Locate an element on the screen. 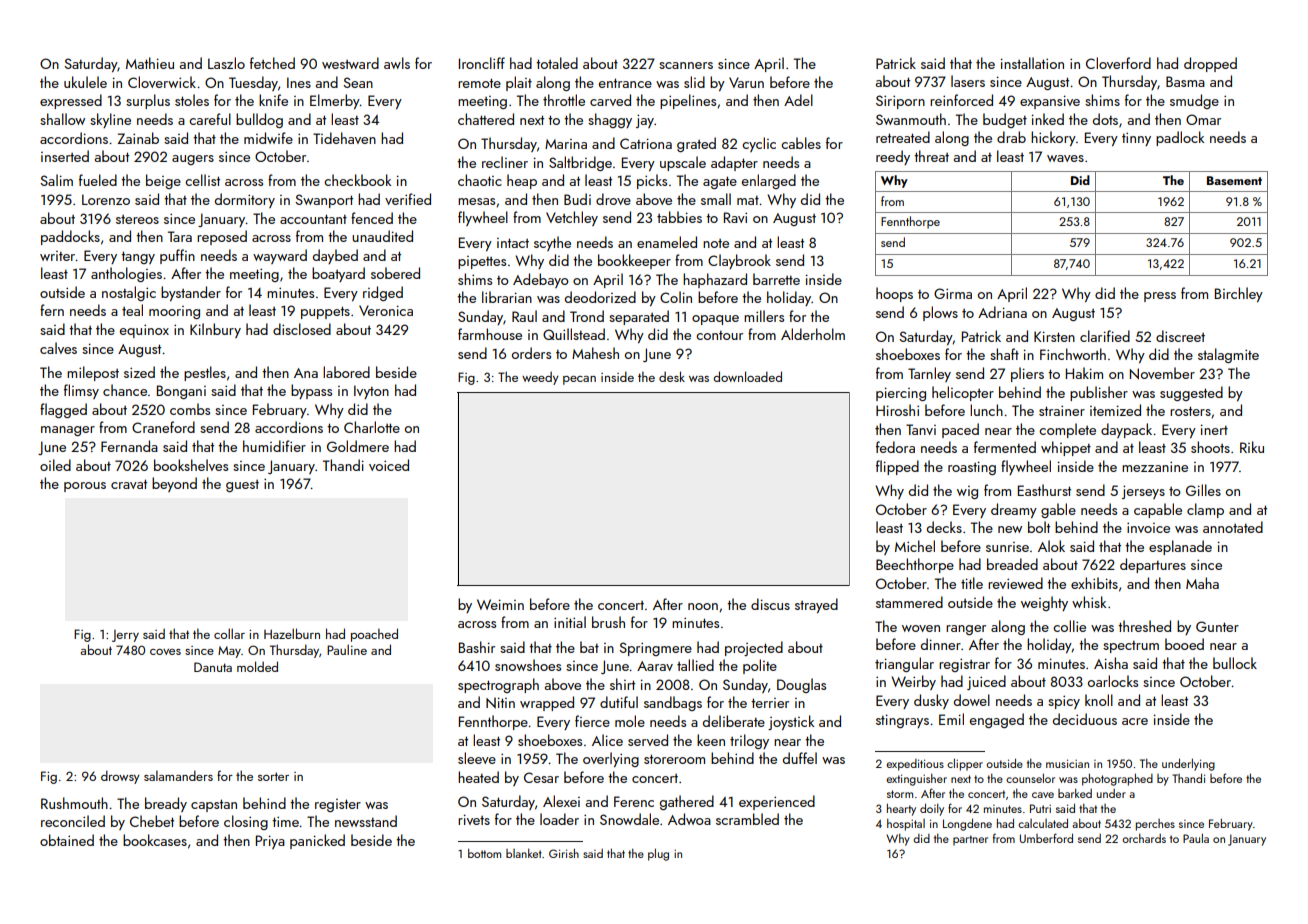 The width and height of the screenshot is (1308, 924). totaled is located at coordinates (557, 63).
